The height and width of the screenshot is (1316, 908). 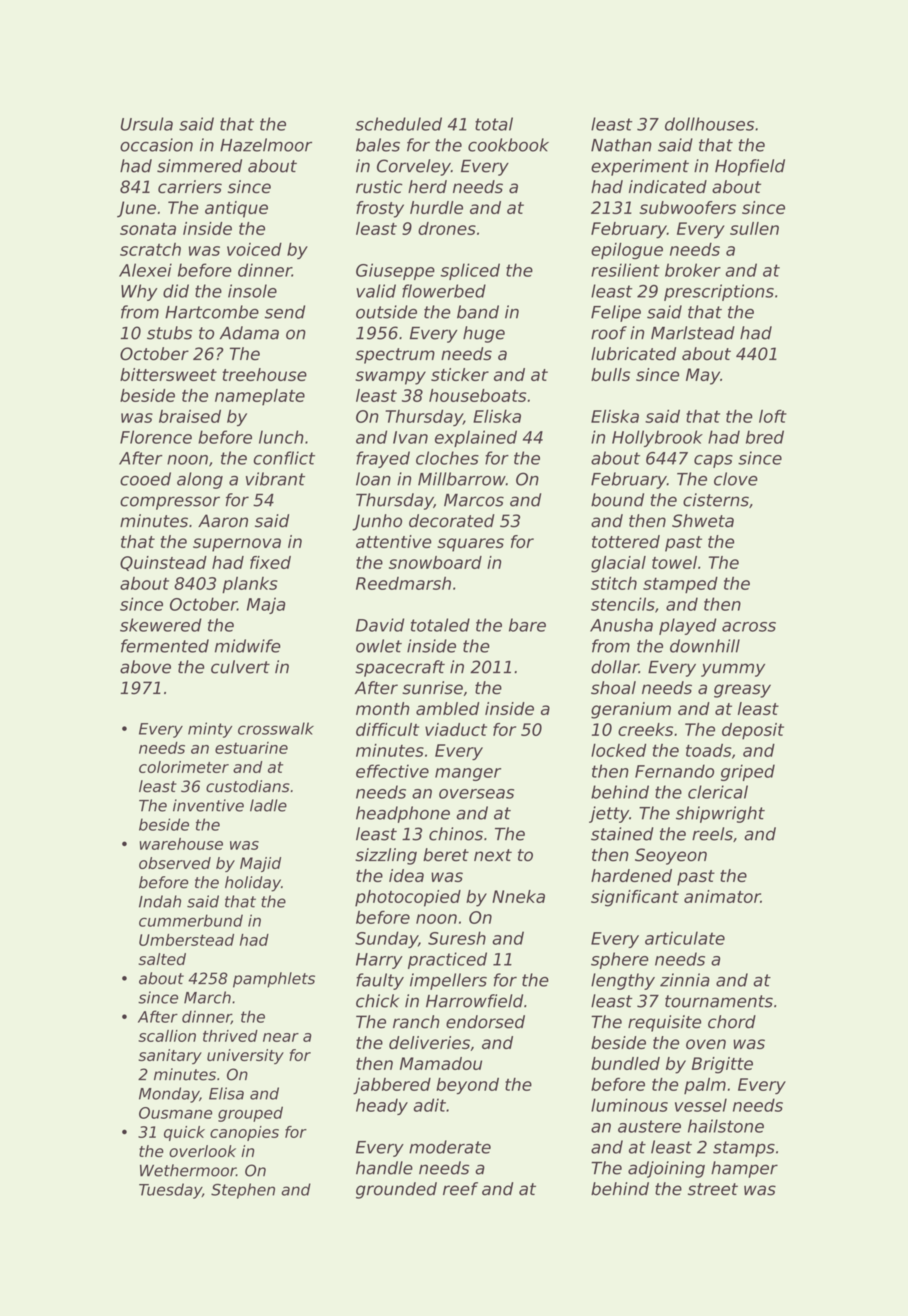 What do you see at coordinates (527, 625) in the screenshot?
I see `bare` at bounding box center [527, 625].
